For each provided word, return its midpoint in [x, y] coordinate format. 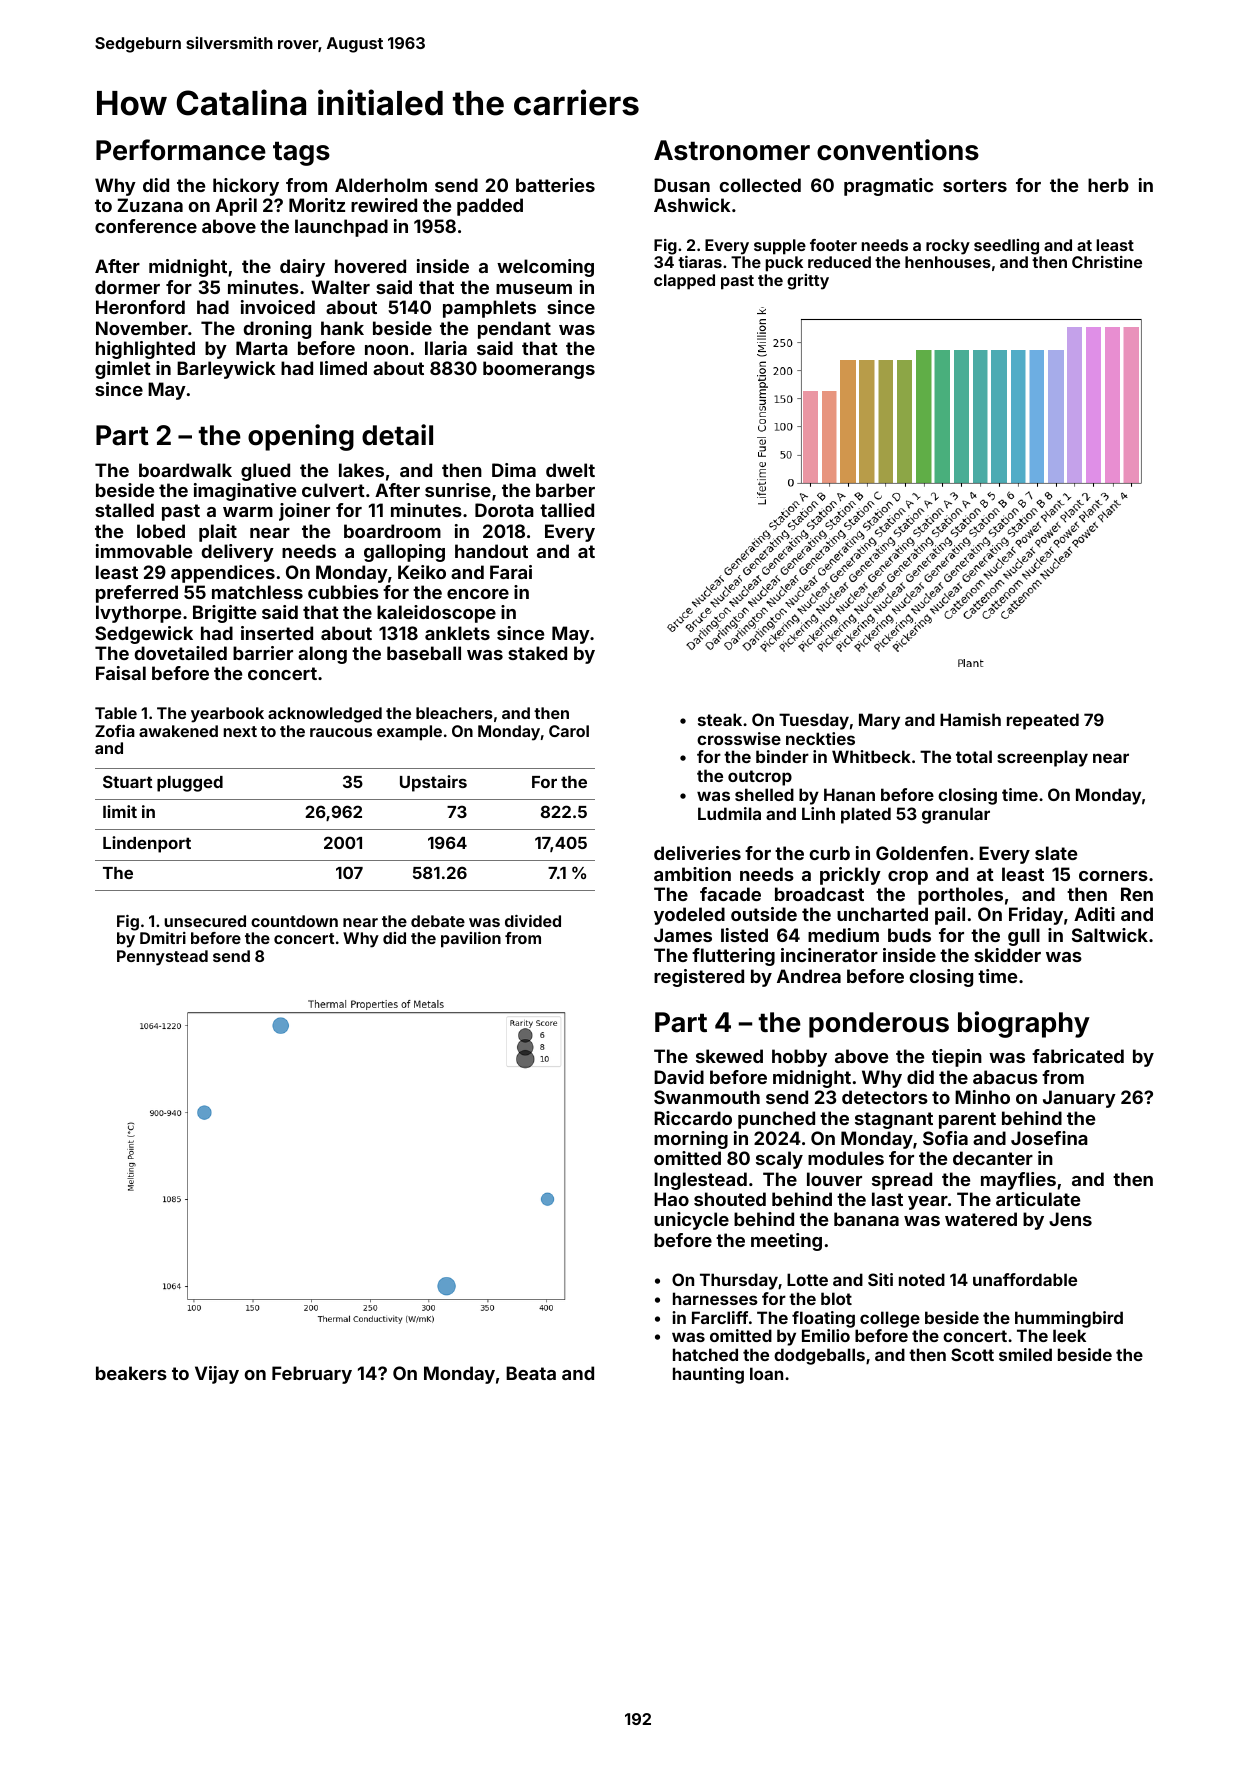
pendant [514, 330]
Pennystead [162, 958]
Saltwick [1110, 935]
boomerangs [539, 370]
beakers [131, 1373]
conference [146, 226]
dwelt [570, 470]
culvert [333, 490]
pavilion [471, 940]
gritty [808, 282]
